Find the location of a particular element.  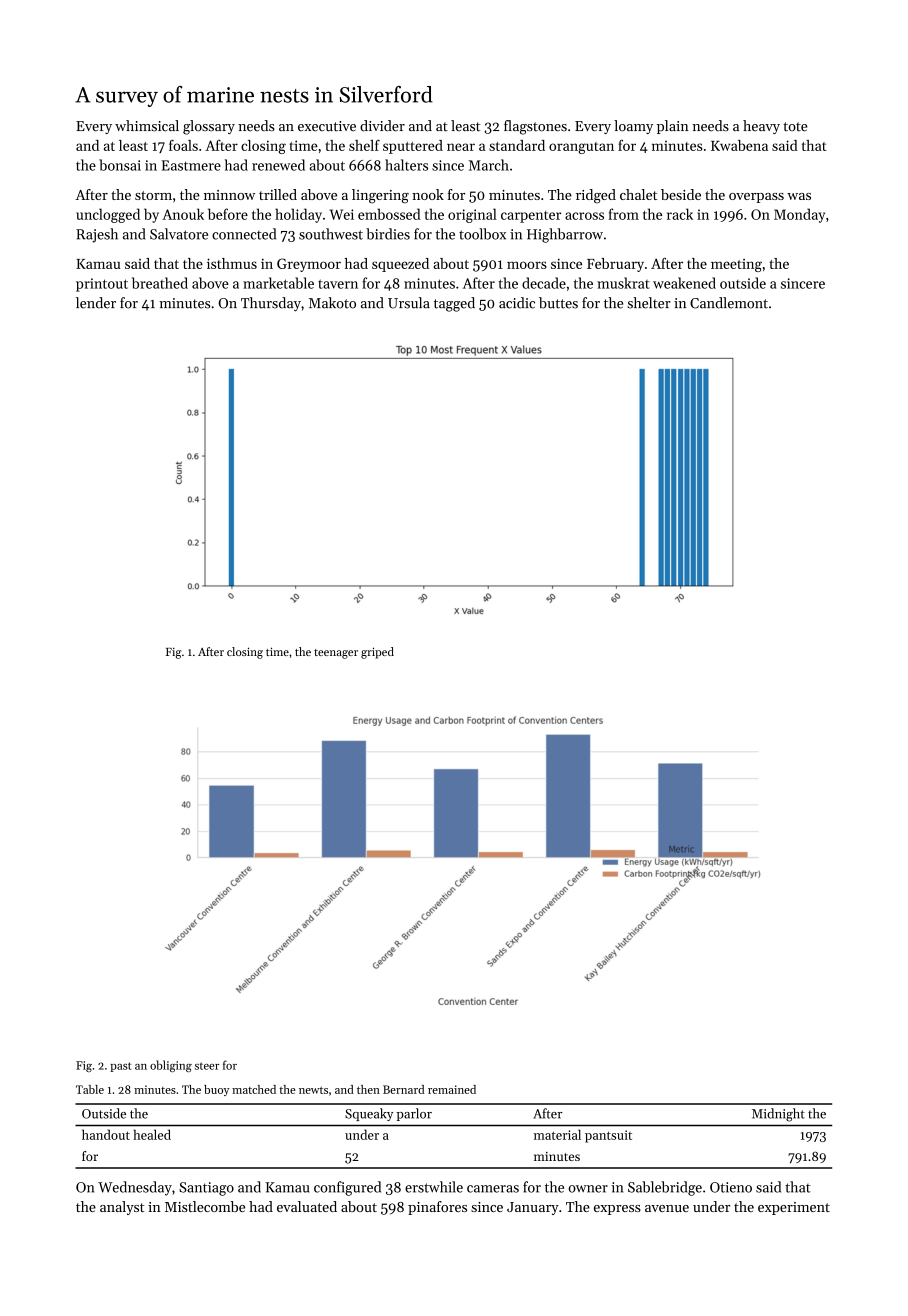

handout is located at coordinates (106, 1134).
